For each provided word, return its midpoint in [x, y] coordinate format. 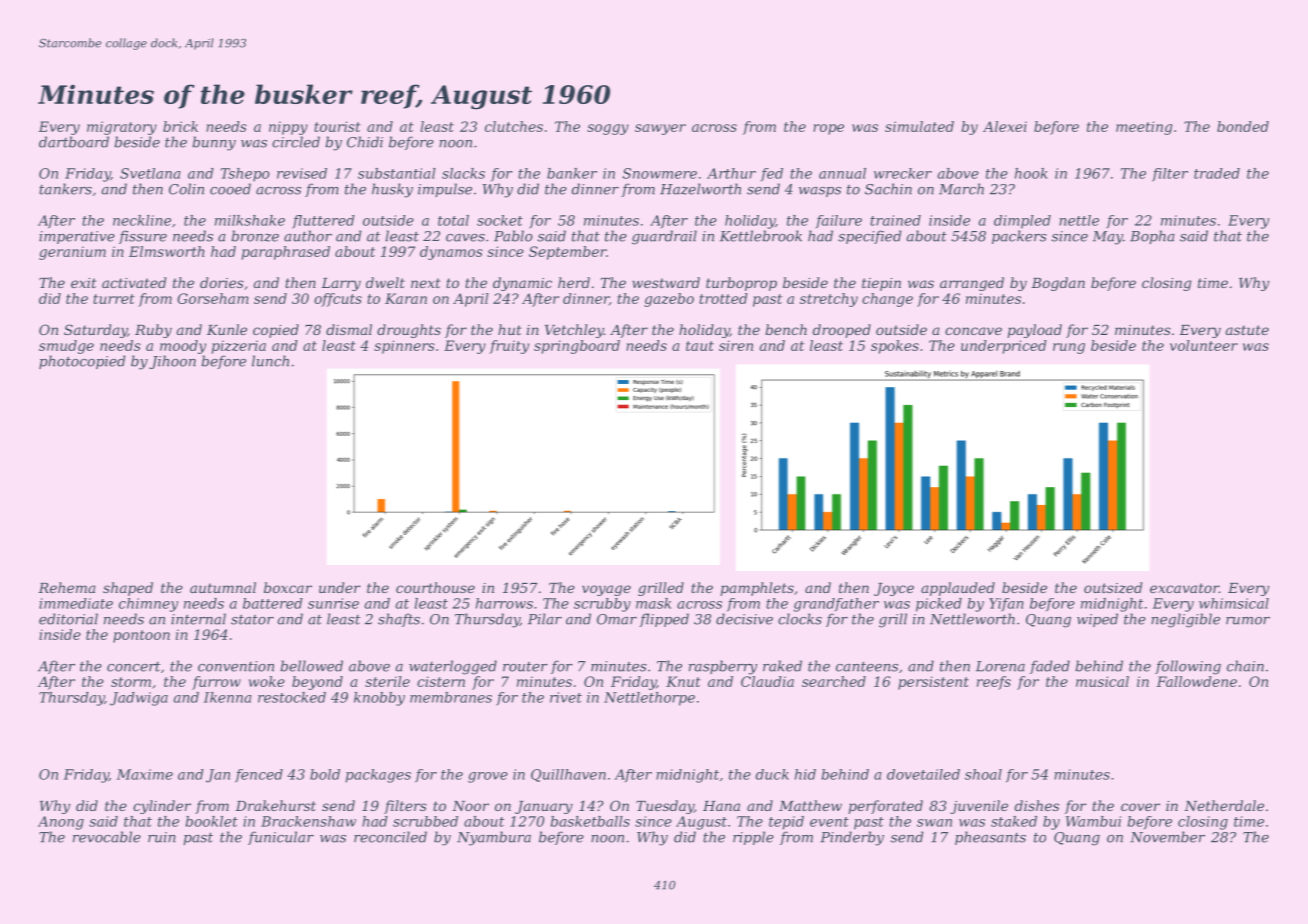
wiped [1097, 620]
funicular [281, 838]
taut [700, 346]
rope [828, 129]
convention [236, 666]
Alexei [1005, 126]
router [525, 667]
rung [1069, 348]
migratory [122, 128]
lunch [270, 361]
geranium [72, 253]
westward [666, 282]
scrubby [602, 605]
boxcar [288, 587]
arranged [972, 284]
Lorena [1000, 666]
